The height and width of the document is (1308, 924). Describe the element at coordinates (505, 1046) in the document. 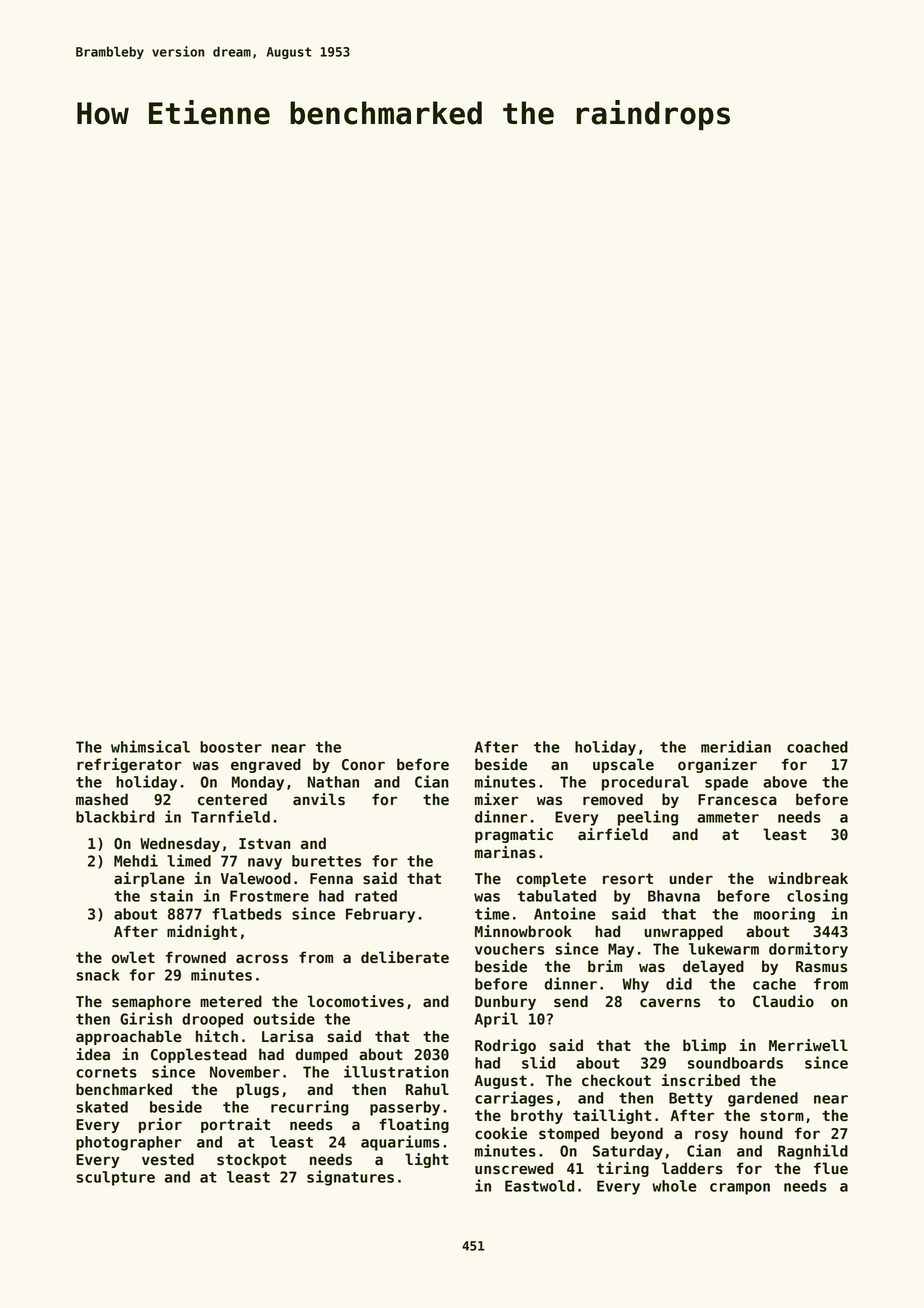

I see `Rodrigo` at that location.
